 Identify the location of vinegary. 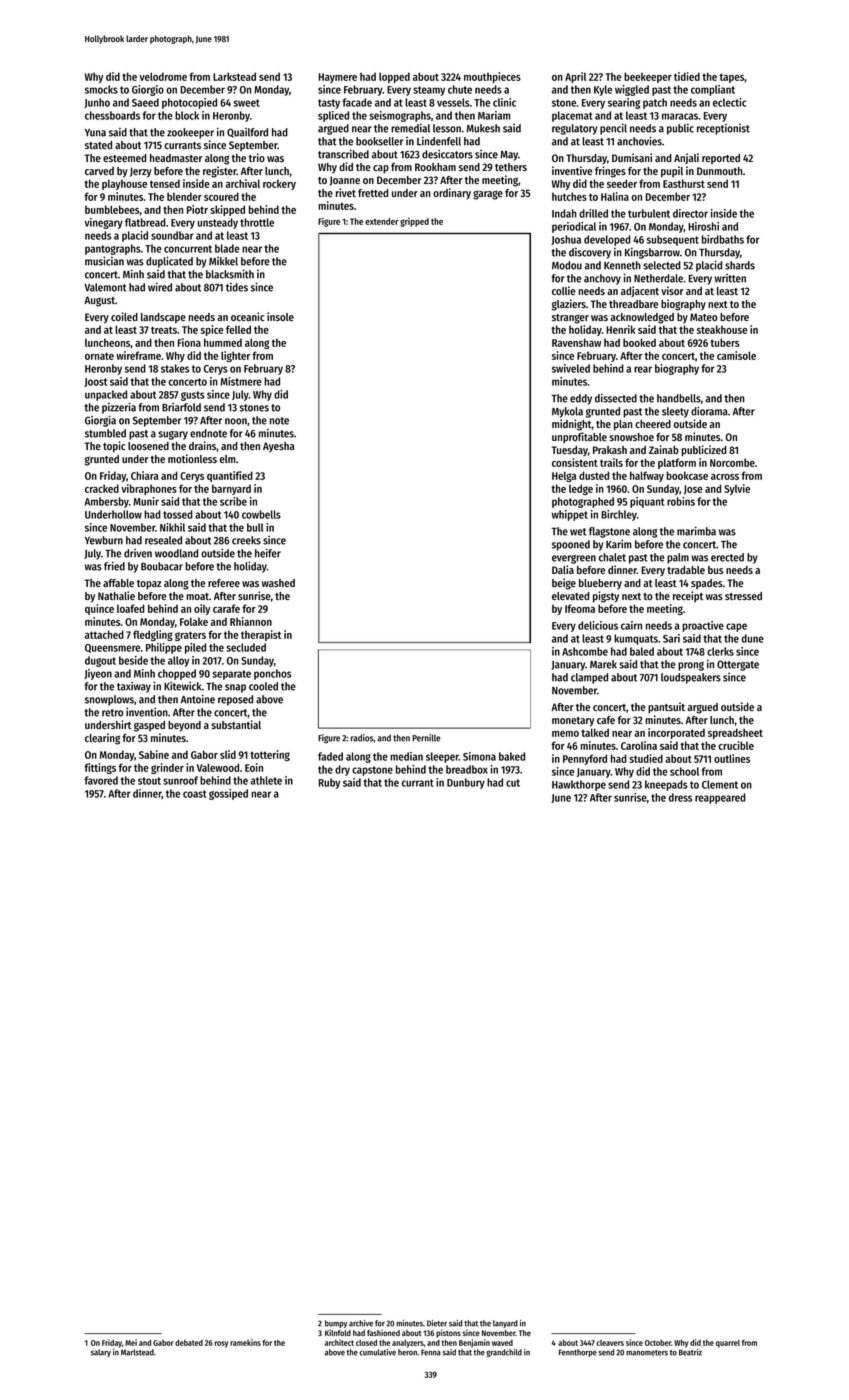
(104, 223).
